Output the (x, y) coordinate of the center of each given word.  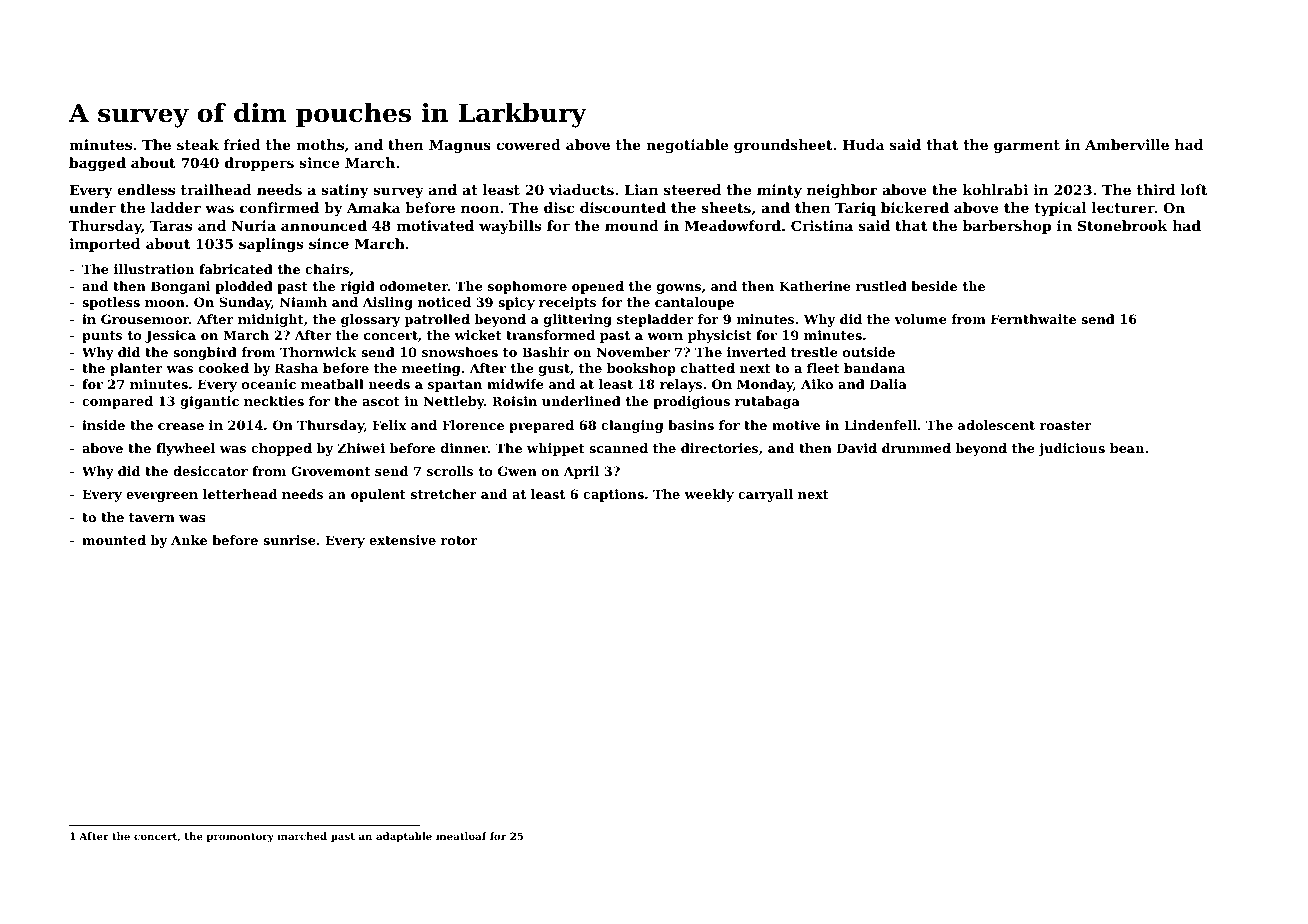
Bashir (546, 352)
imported (104, 245)
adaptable (404, 837)
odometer (414, 286)
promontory (240, 837)
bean (1127, 448)
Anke (189, 540)
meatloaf (461, 836)
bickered (915, 207)
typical (1061, 209)
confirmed (279, 207)
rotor (459, 540)
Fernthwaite (1033, 319)
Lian (641, 189)
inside (103, 425)
